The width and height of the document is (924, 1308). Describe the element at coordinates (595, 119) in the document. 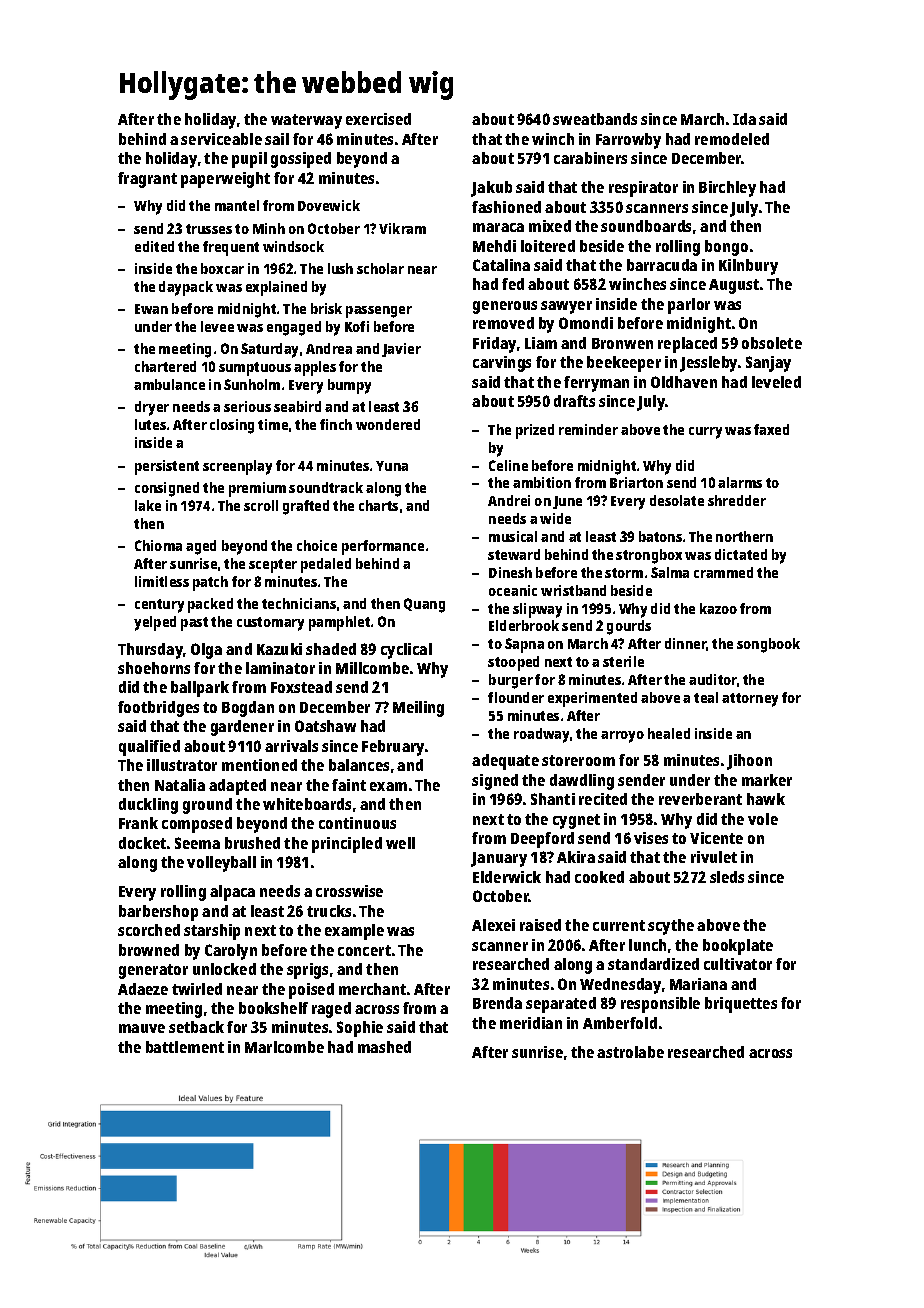

I see `sweatbands` at that location.
